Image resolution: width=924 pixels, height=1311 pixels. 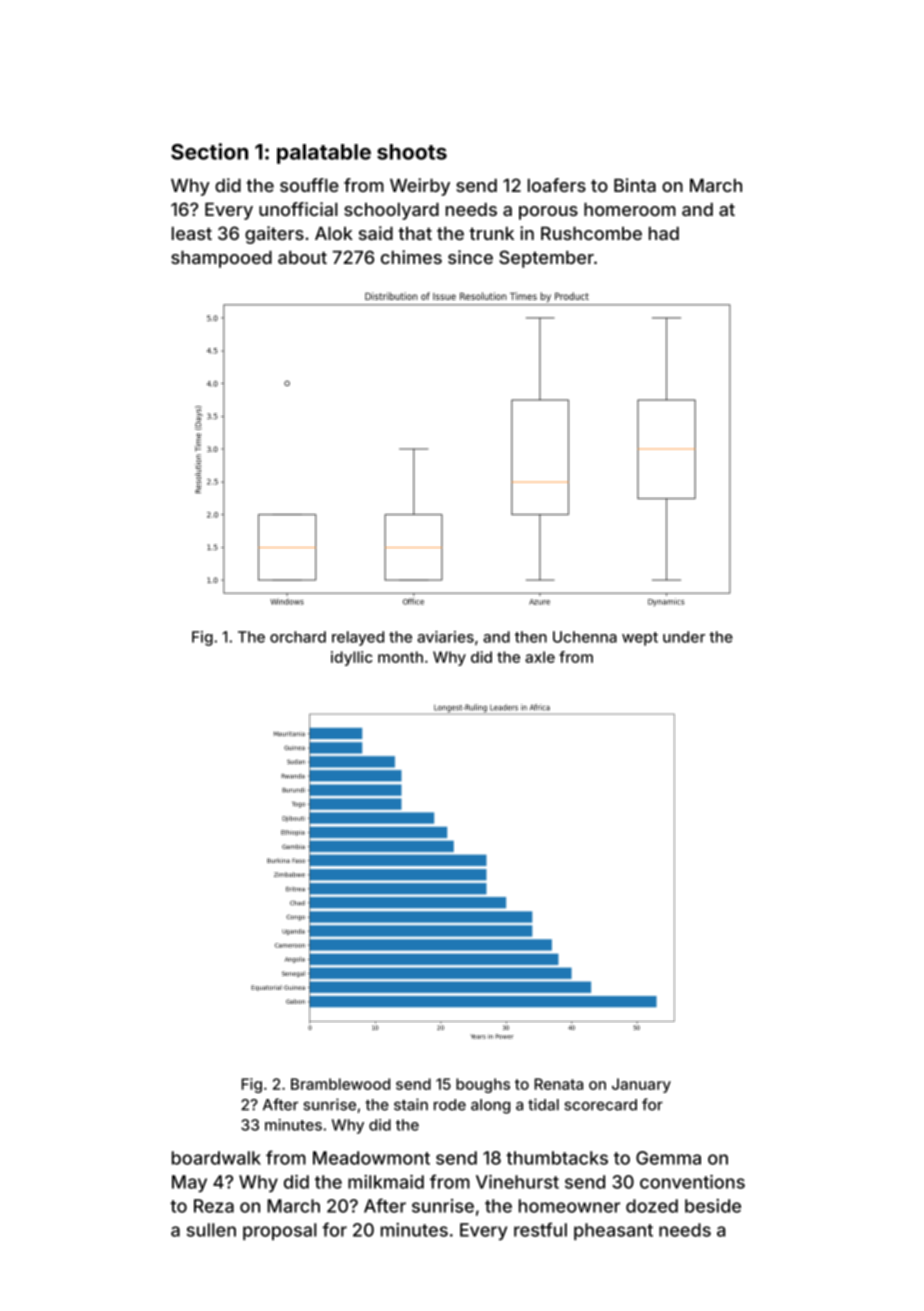 I want to click on palatable, so click(x=324, y=154).
